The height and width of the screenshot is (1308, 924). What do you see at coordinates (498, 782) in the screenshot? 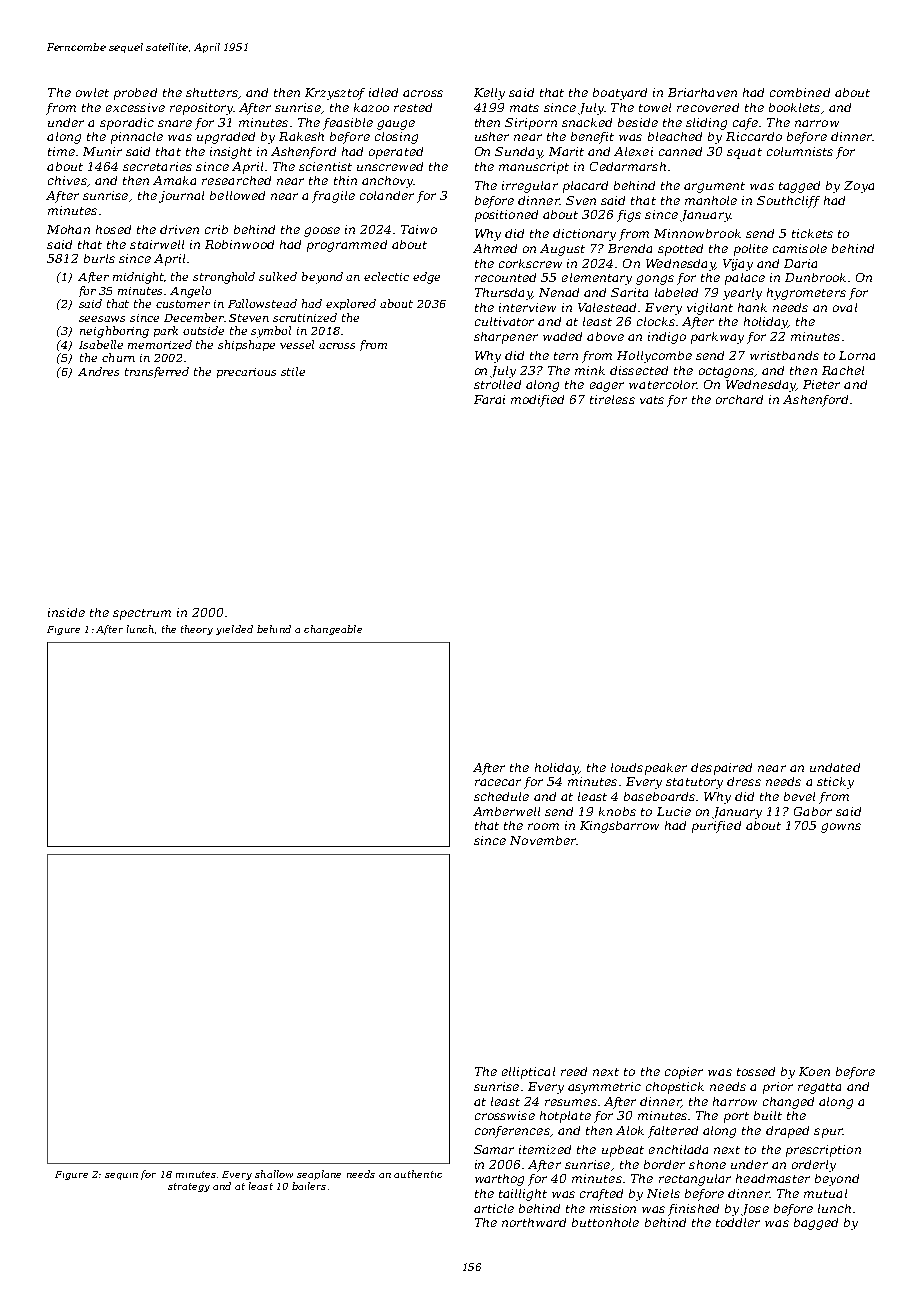
I see `racecar` at bounding box center [498, 782].
